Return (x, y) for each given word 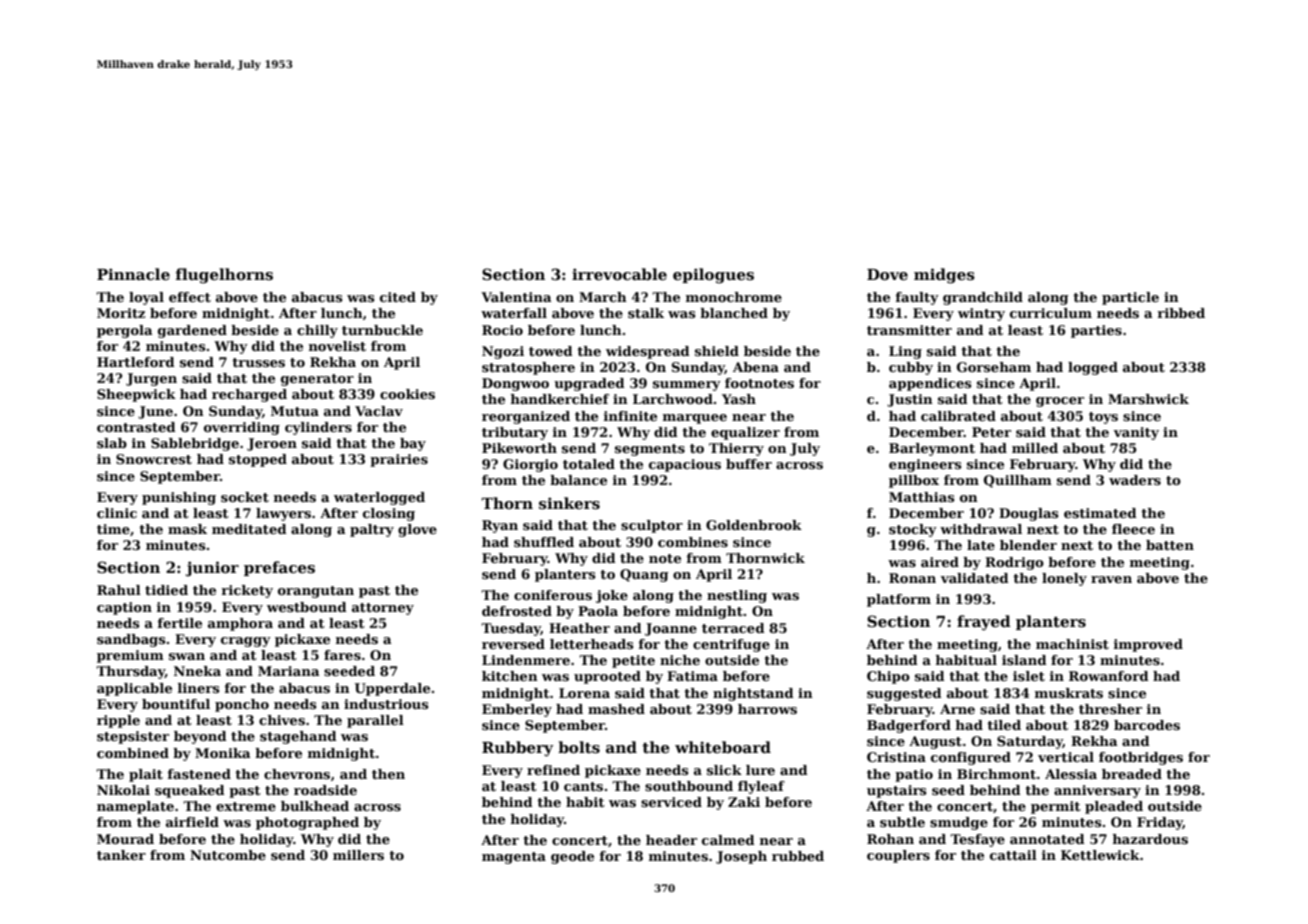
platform (899, 600)
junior (212, 569)
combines (693, 542)
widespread (648, 352)
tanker (121, 855)
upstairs (897, 791)
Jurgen (151, 379)
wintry (981, 314)
